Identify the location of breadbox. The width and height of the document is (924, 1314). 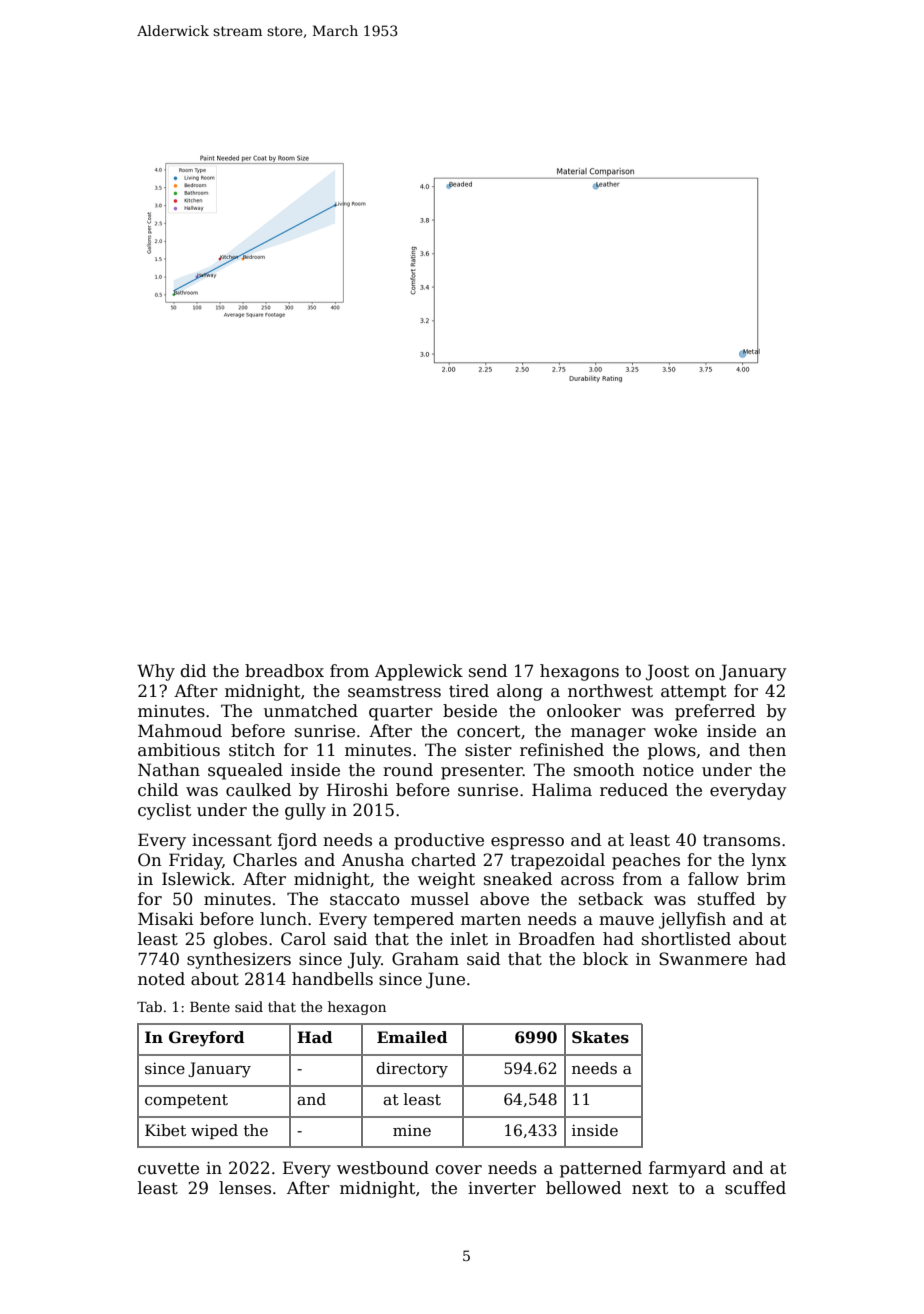
(284, 671).
